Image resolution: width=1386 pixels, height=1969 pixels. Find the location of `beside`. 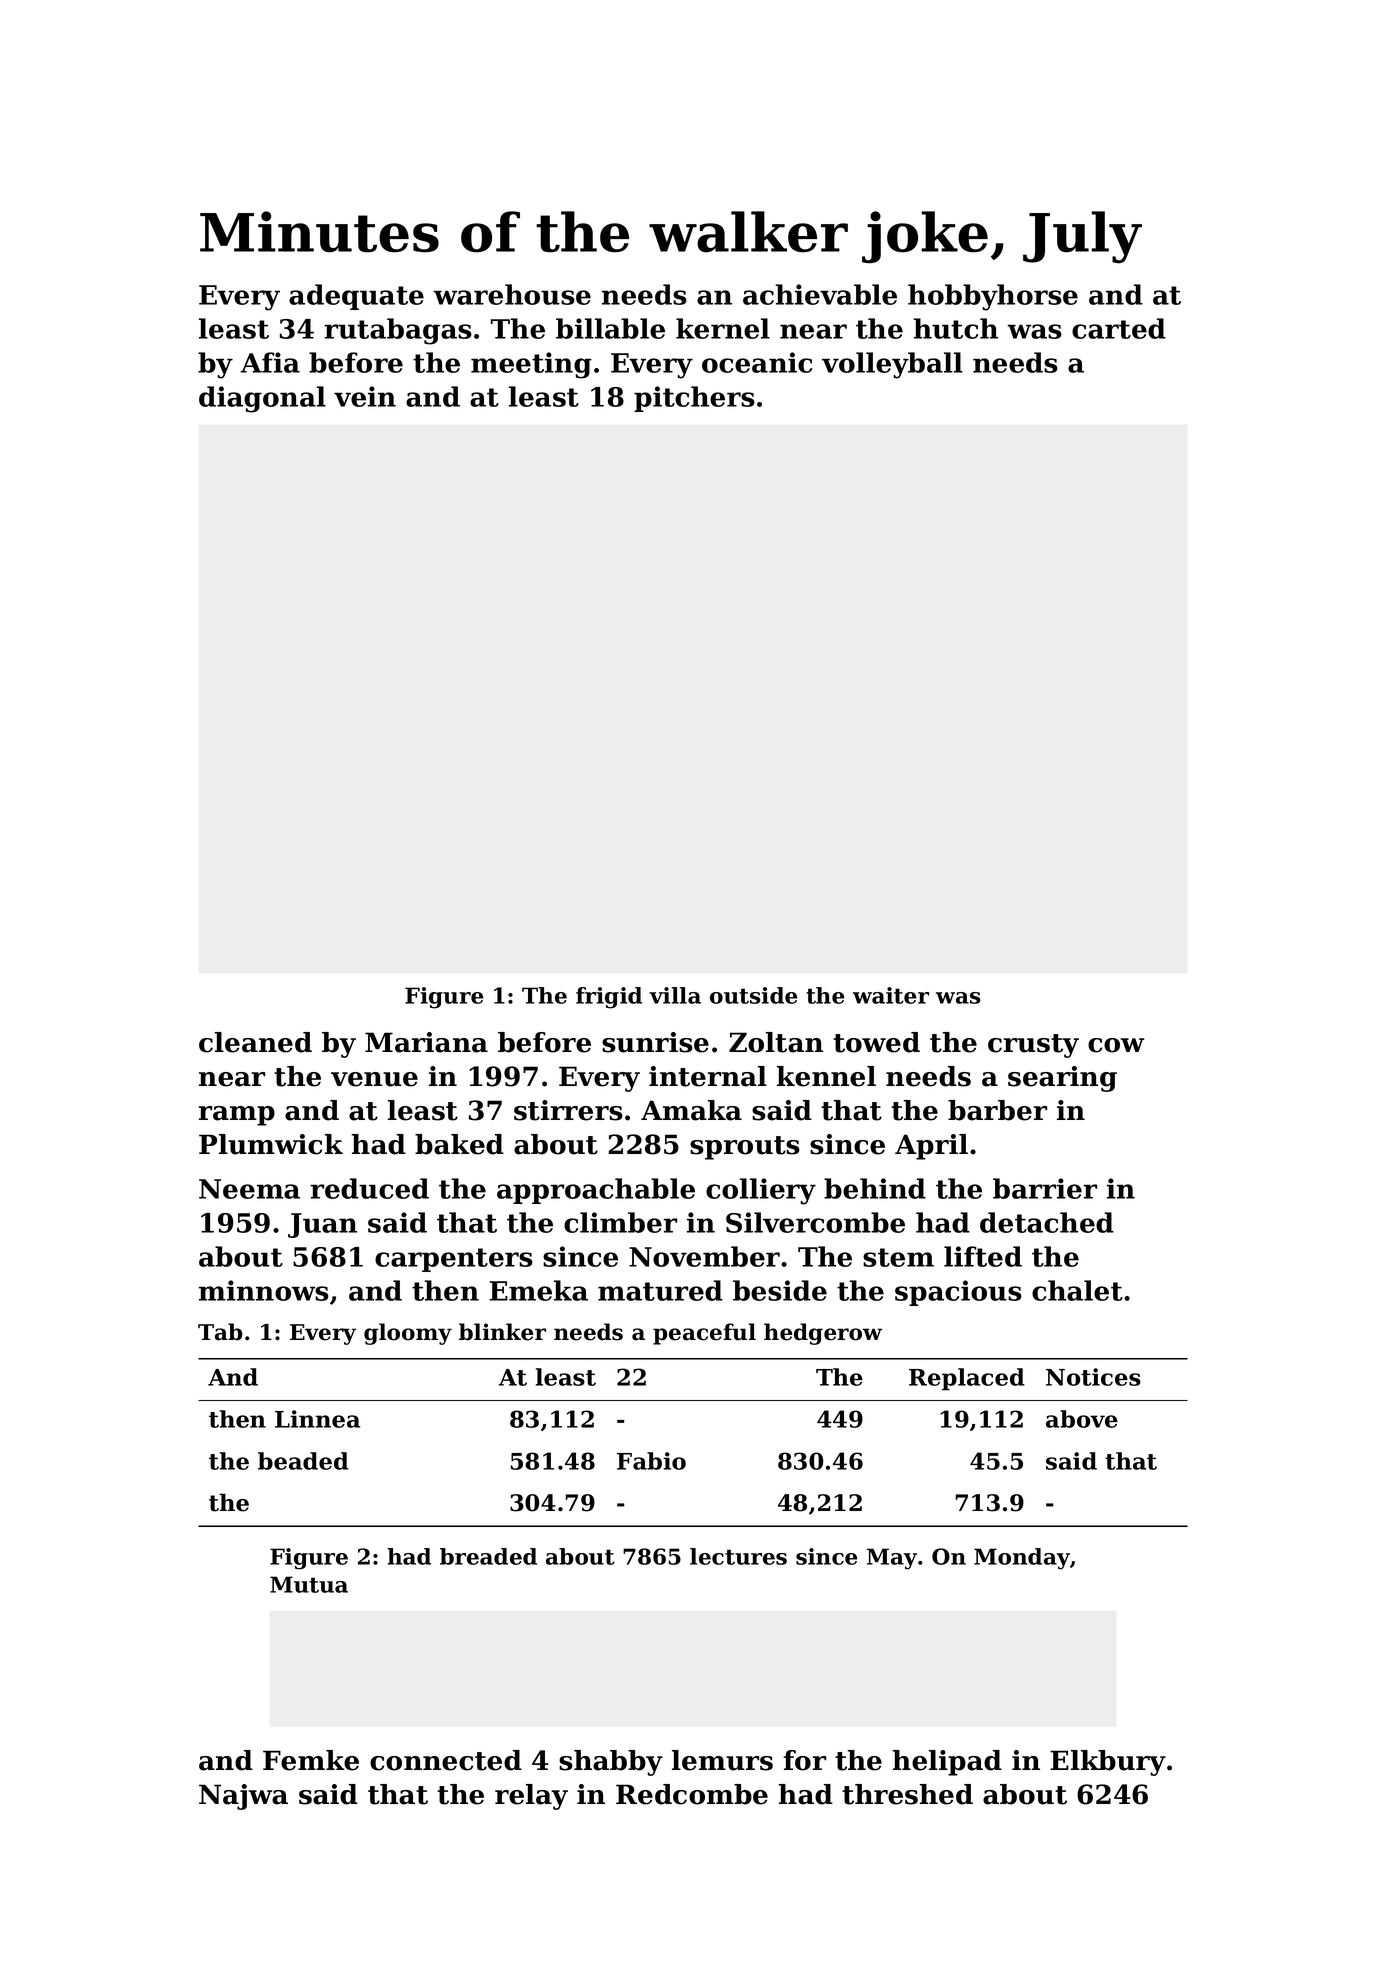

beside is located at coordinates (780, 1290).
